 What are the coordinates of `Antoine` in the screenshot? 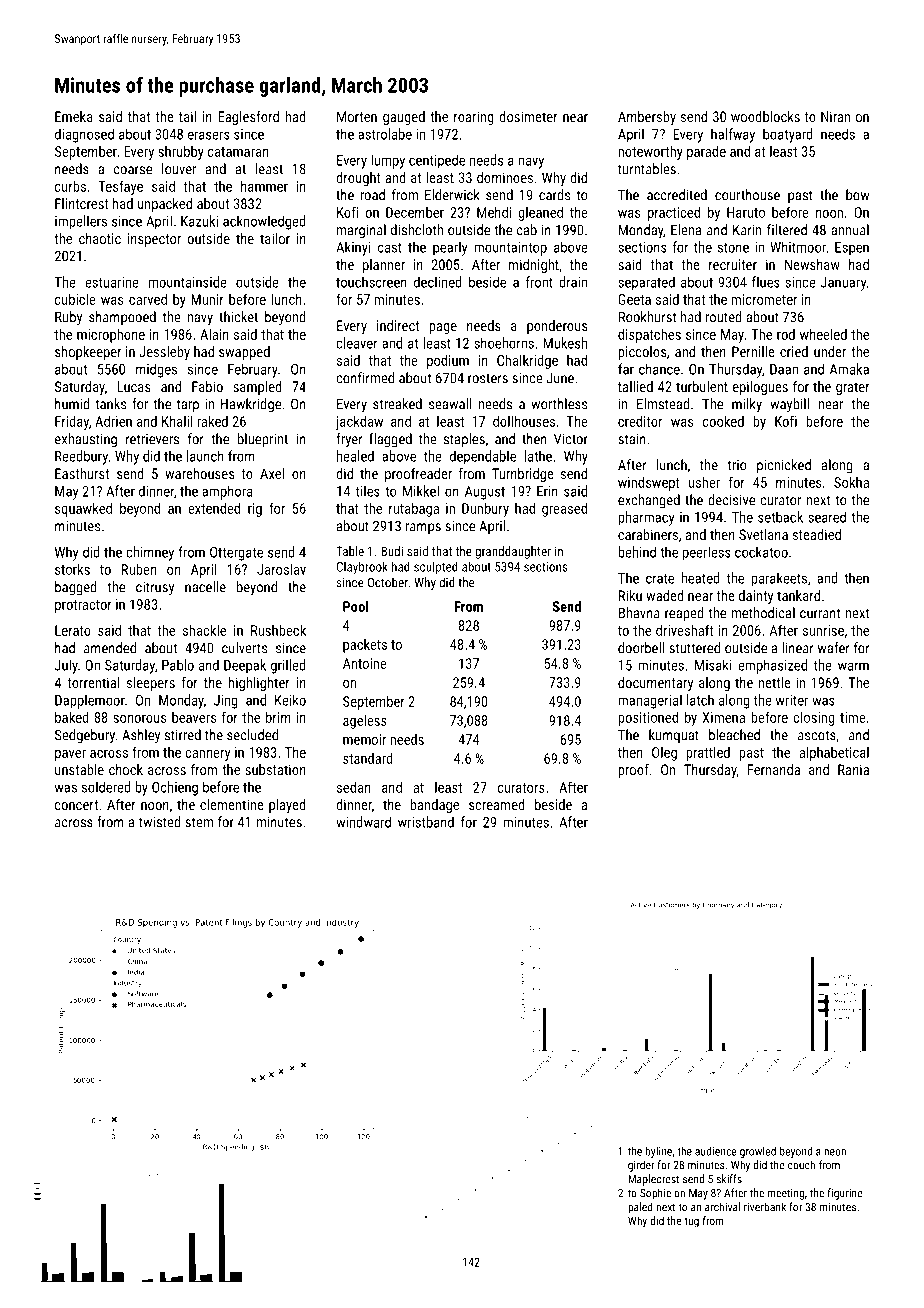 It's located at (365, 663).
